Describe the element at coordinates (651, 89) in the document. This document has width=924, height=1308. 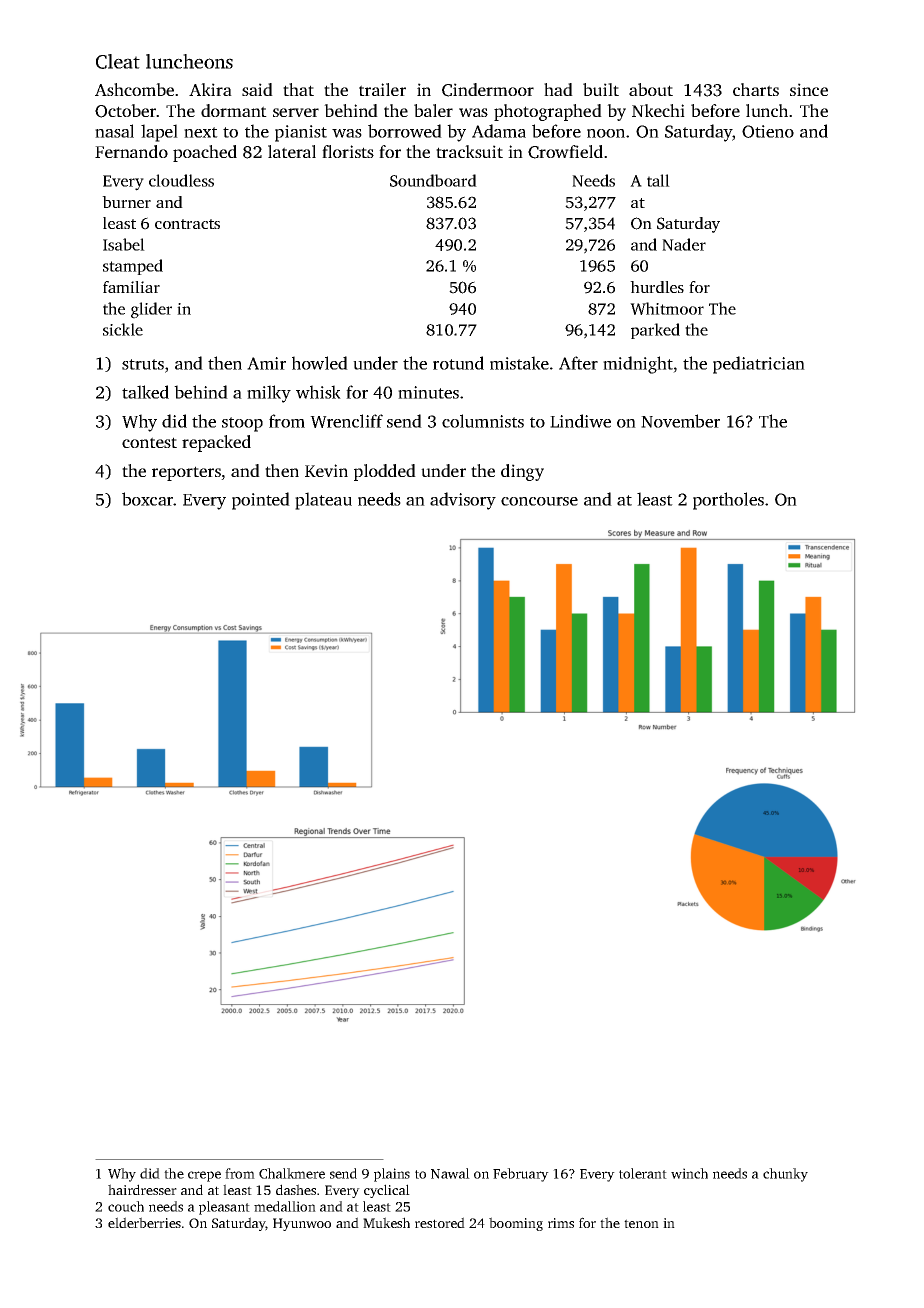
I see `about` at that location.
